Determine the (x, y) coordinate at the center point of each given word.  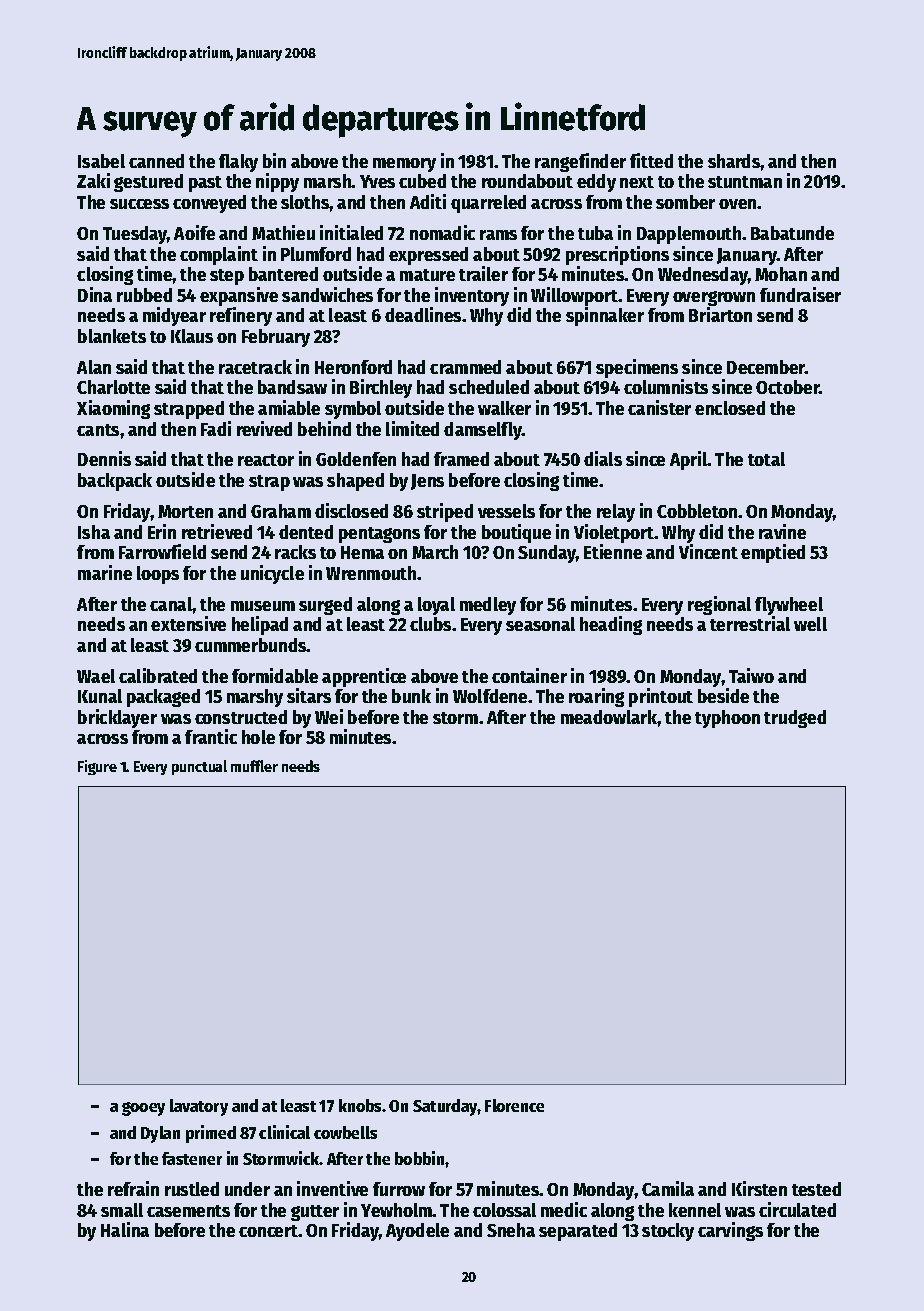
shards (734, 161)
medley (488, 606)
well (810, 624)
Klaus (192, 336)
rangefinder (580, 162)
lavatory (199, 1107)
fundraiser (800, 294)
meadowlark (609, 717)
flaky (238, 163)
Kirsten (759, 1188)
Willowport (575, 296)
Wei (329, 716)
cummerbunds (251, 645)
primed (211, 1134)
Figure (97, 767)
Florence (514, 1105)
